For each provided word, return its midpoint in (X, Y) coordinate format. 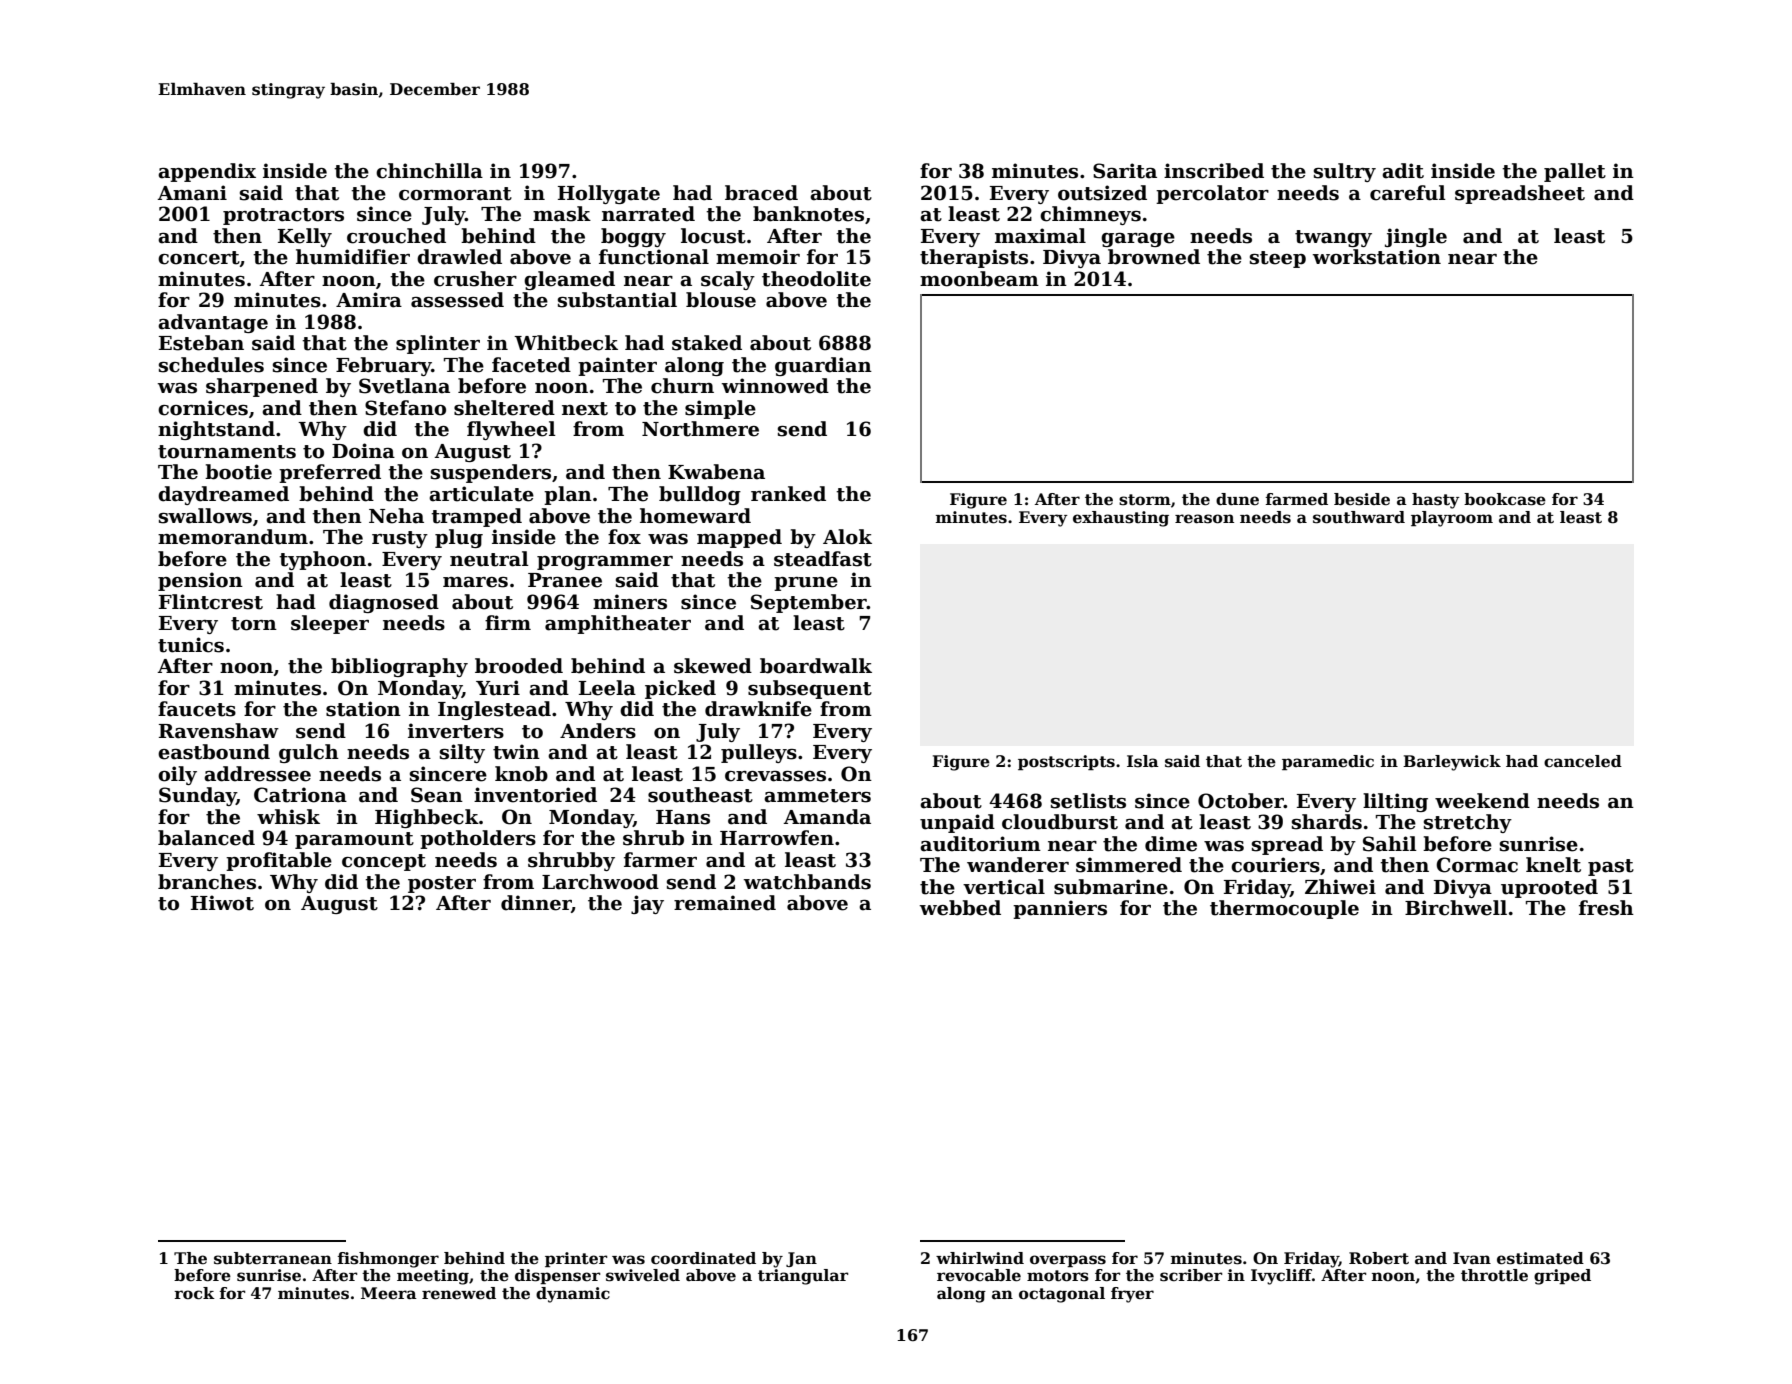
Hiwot (222, 903)
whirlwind (980, 1258)
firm (508, 622)
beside (1362, 499)
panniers (1060, 909)
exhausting (1121, 519)
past (1611, 867)
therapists (974, 258)
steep (1278, 259)
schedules (211, 365)
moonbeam (979, 279)
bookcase (1505, 499)
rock (194, 1293)
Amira (369, 300)
